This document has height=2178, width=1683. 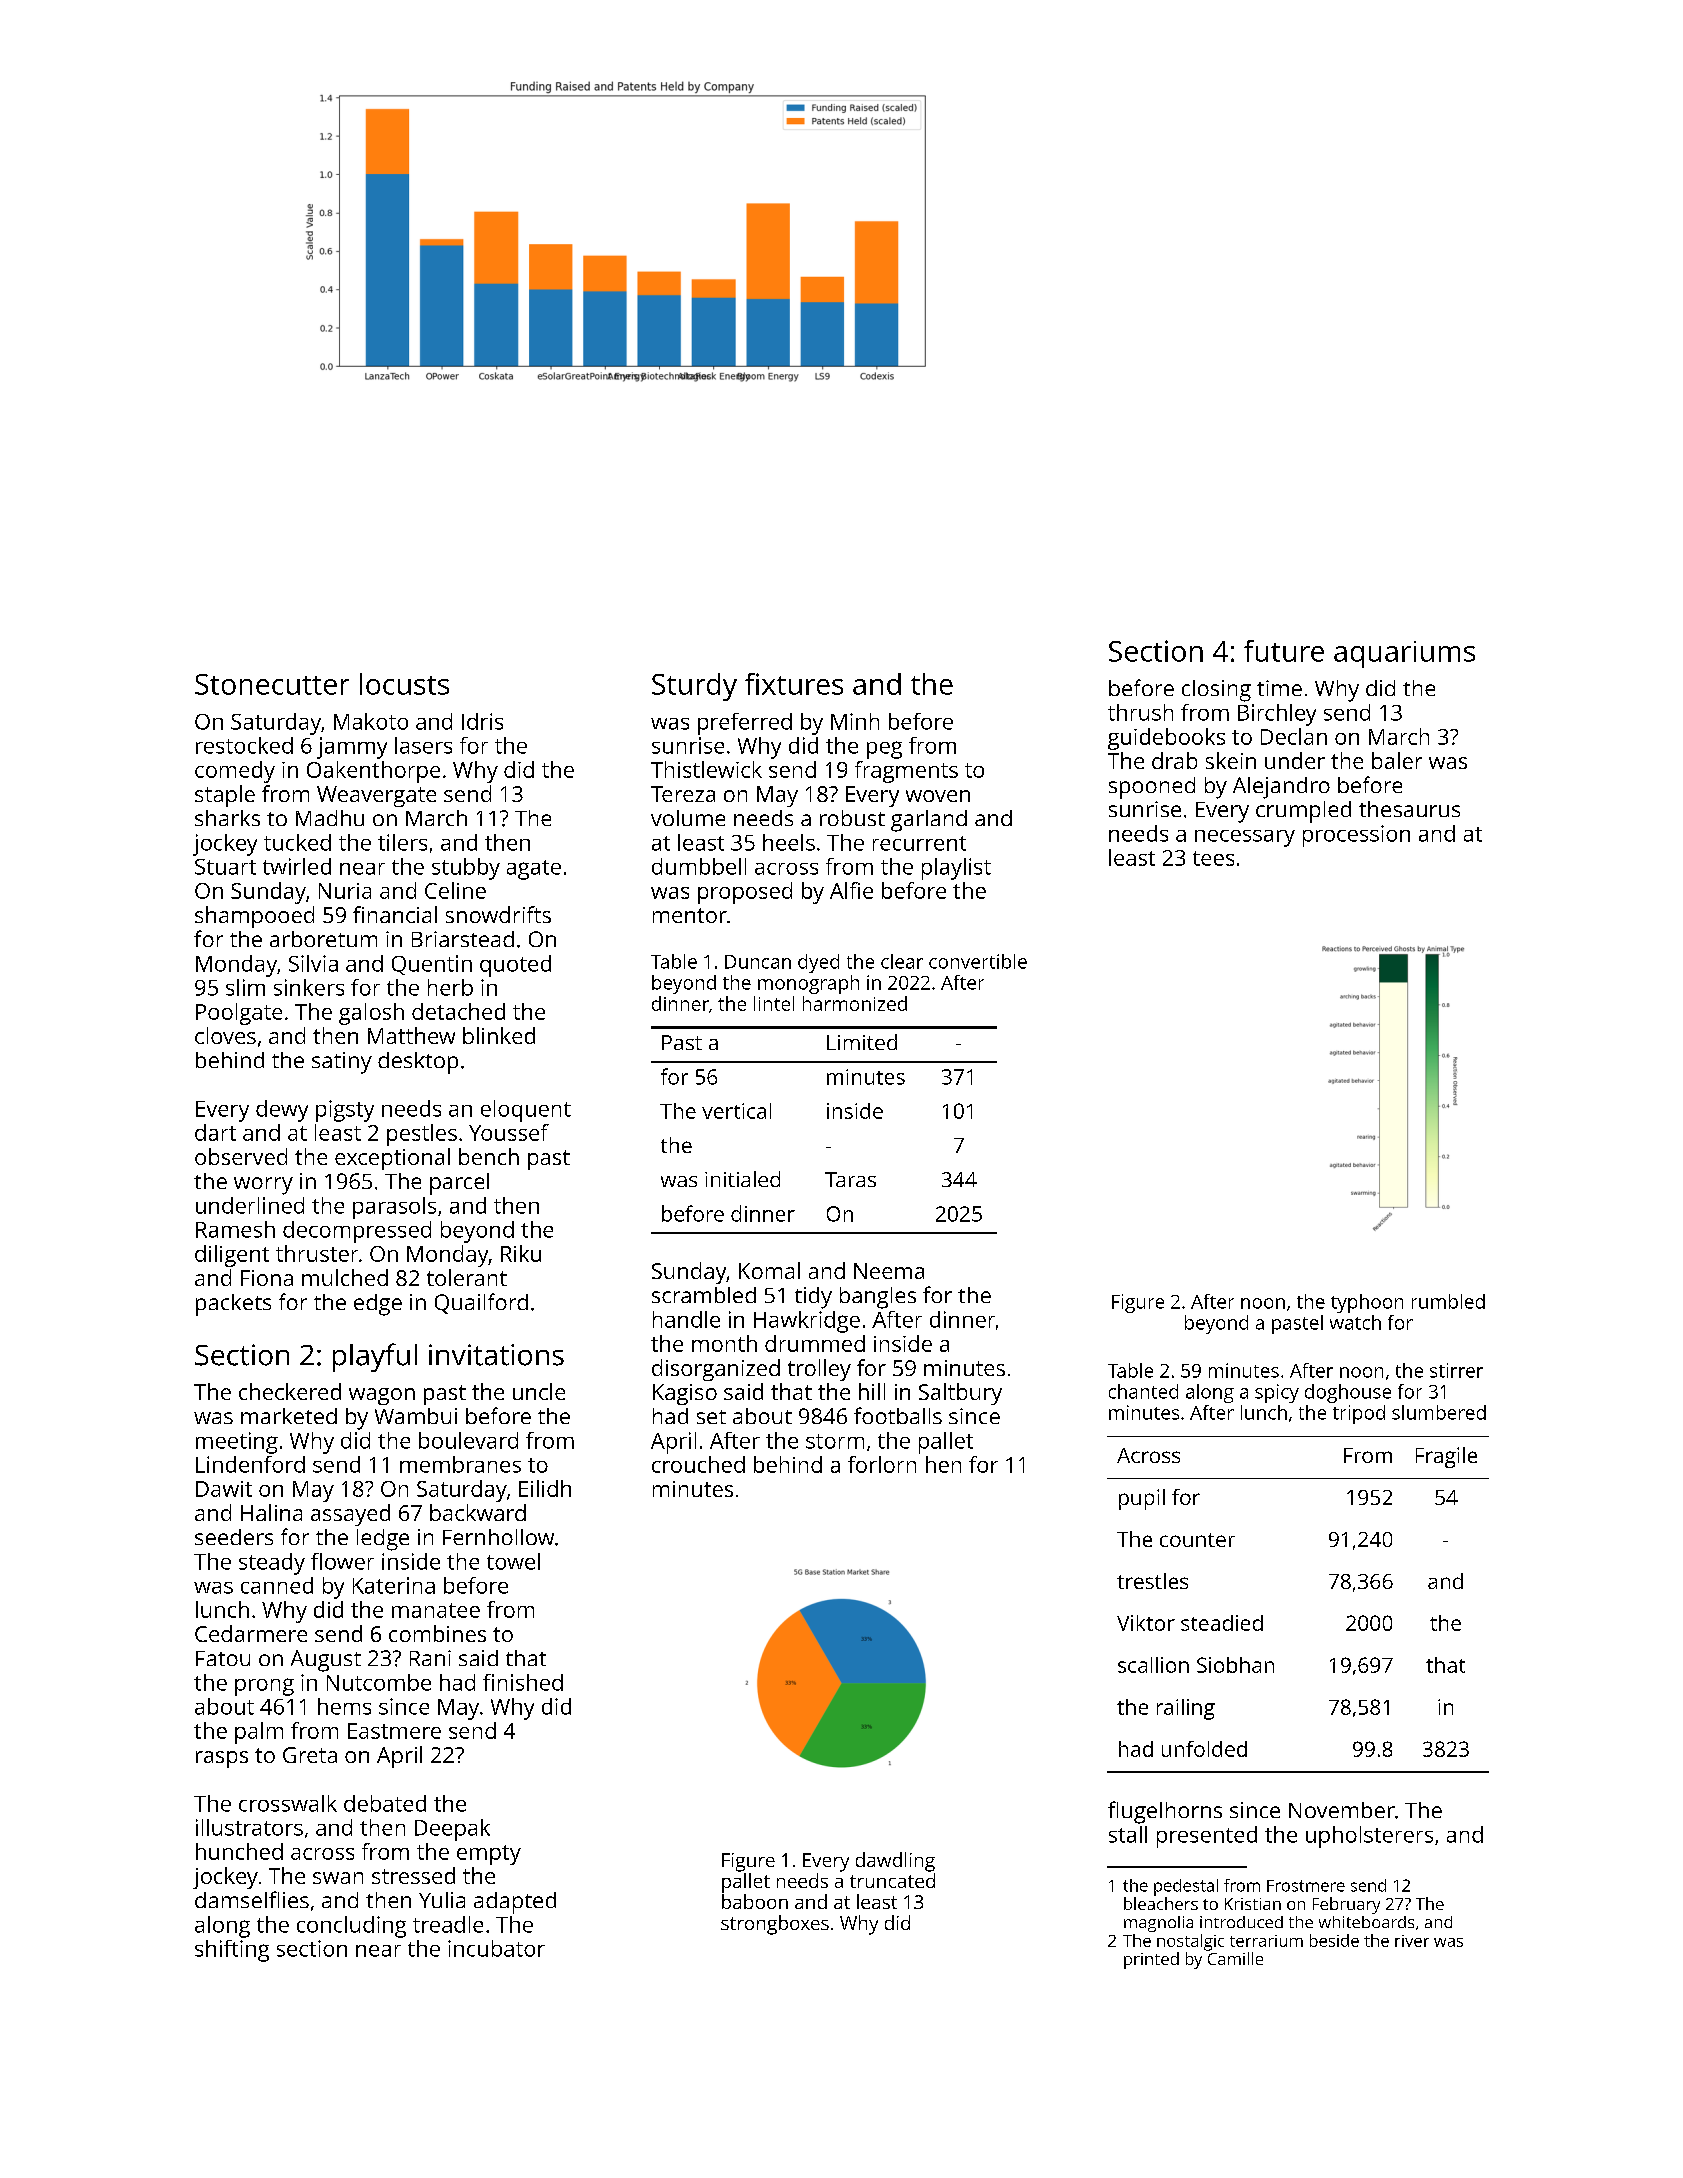 I want to click on shifting, so click(x=232, y=1951).
